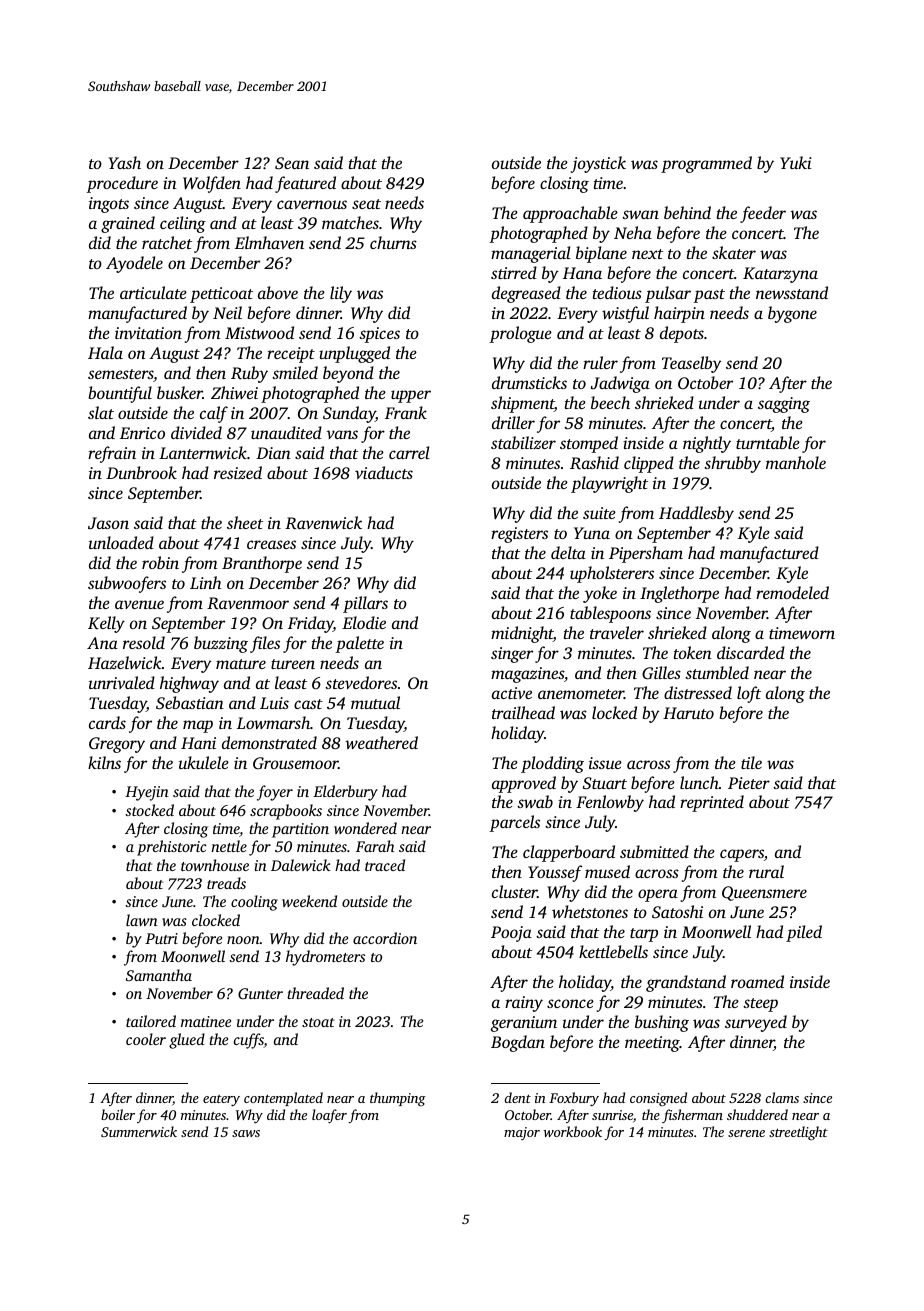  Describe the element at coordinates (751, 652) in the screenshot. I see `discarded` at that location.
